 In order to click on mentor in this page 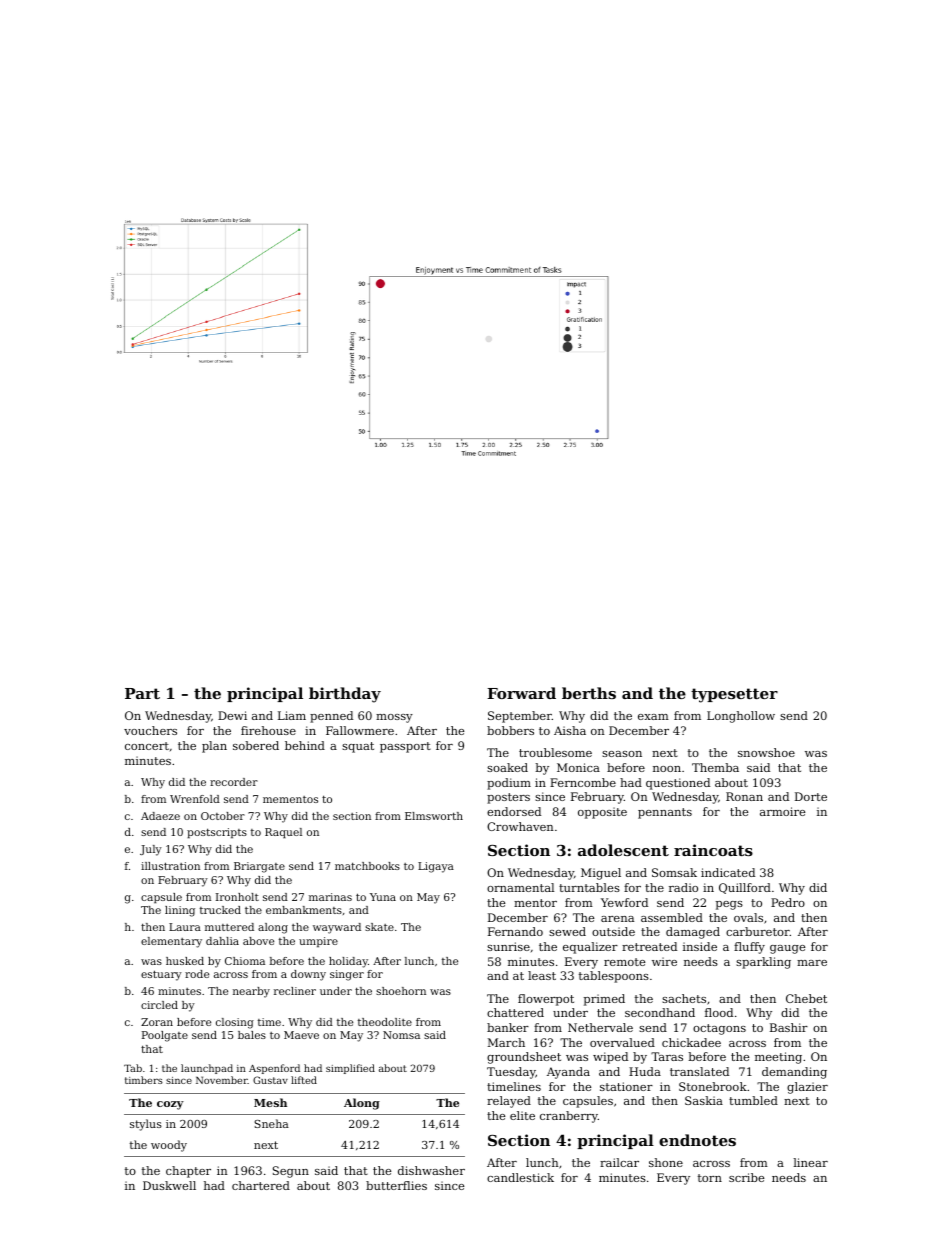, I will do `click(535, 903)`.
